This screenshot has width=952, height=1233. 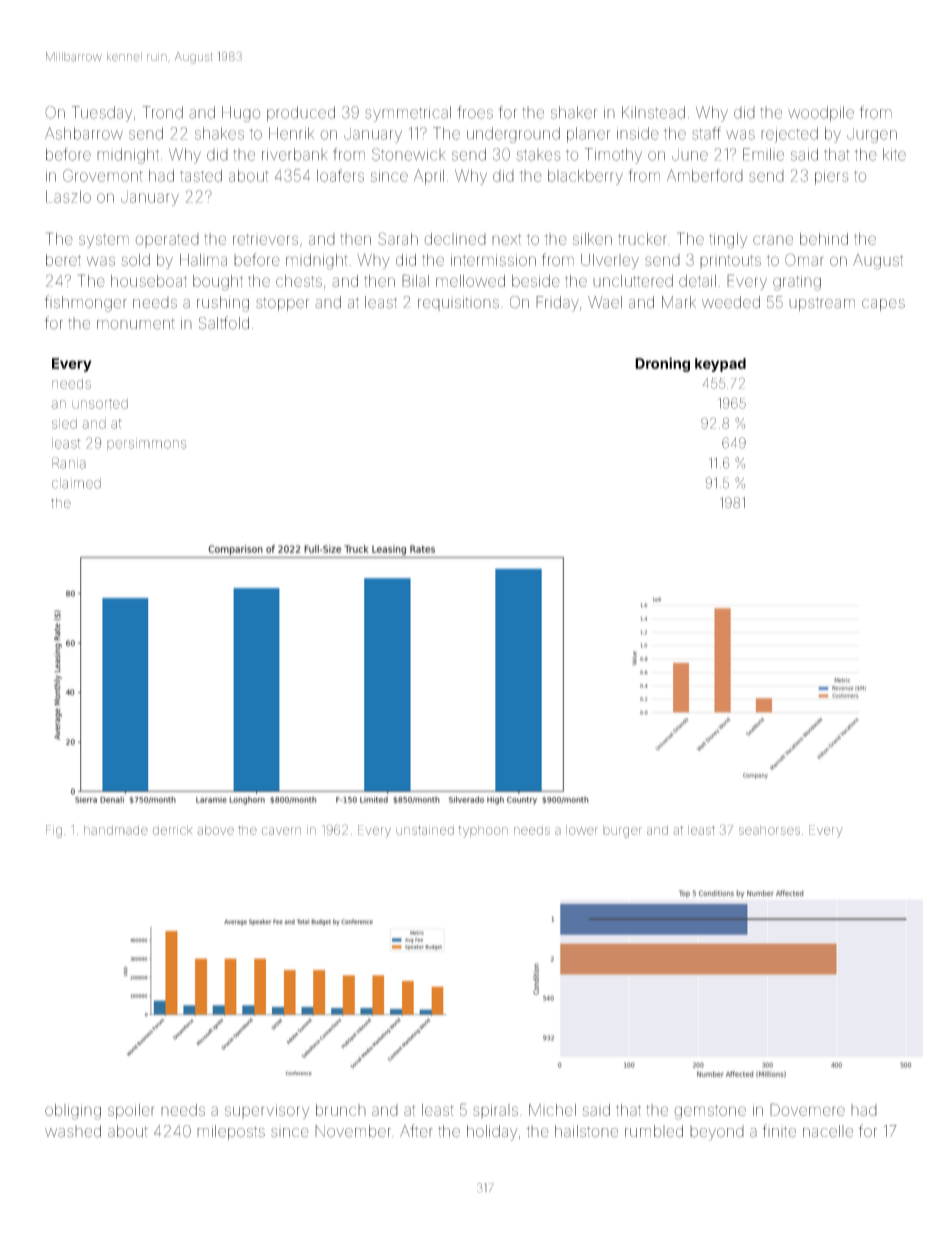 What do you see at coordinates (85, 303) in the screenshot?
I see `fishmonger` at bounding box center [85, 303].
